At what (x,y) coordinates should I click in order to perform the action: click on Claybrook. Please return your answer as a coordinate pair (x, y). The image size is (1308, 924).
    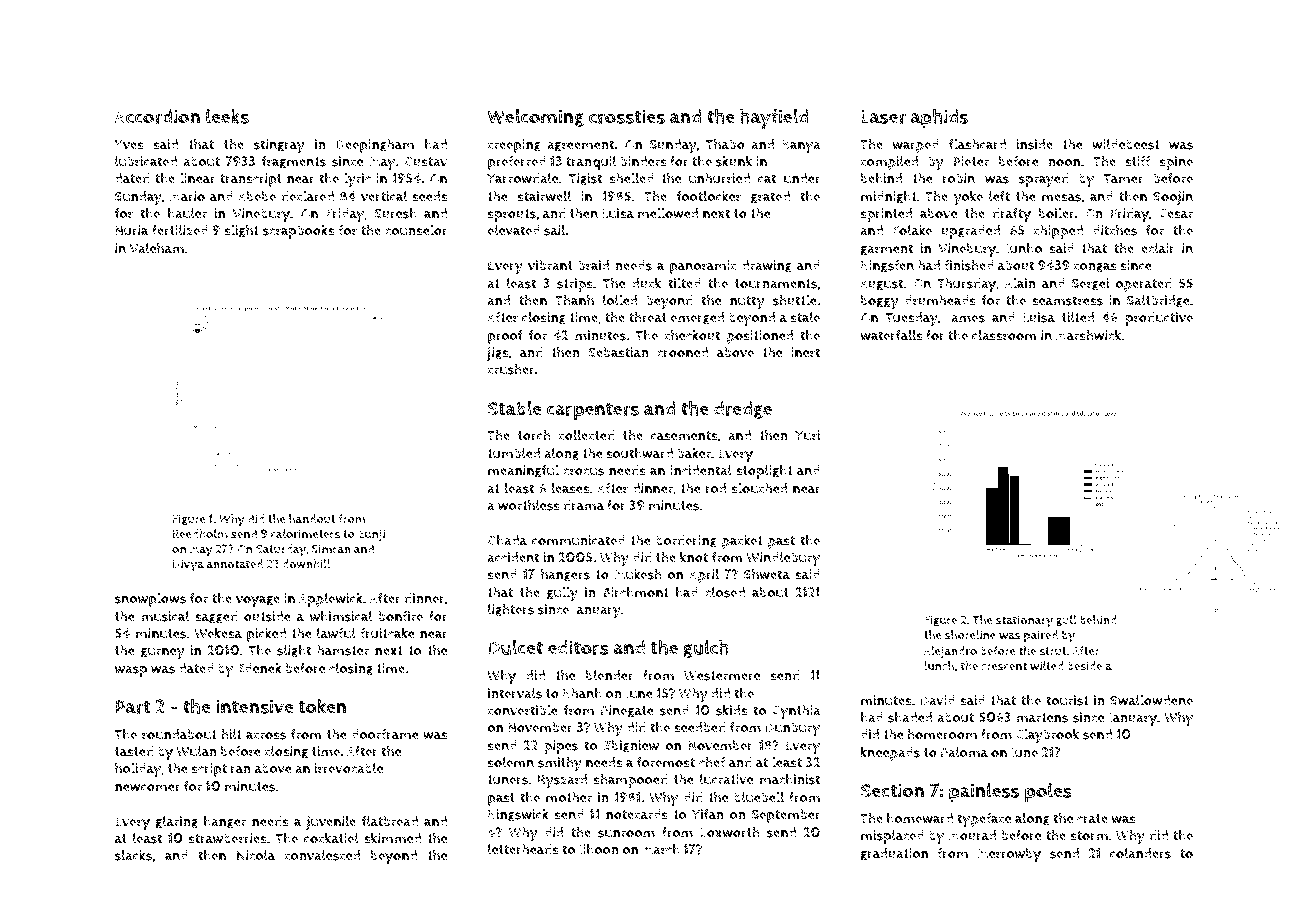
    Looking at the image, I should click on (1047, 736).
